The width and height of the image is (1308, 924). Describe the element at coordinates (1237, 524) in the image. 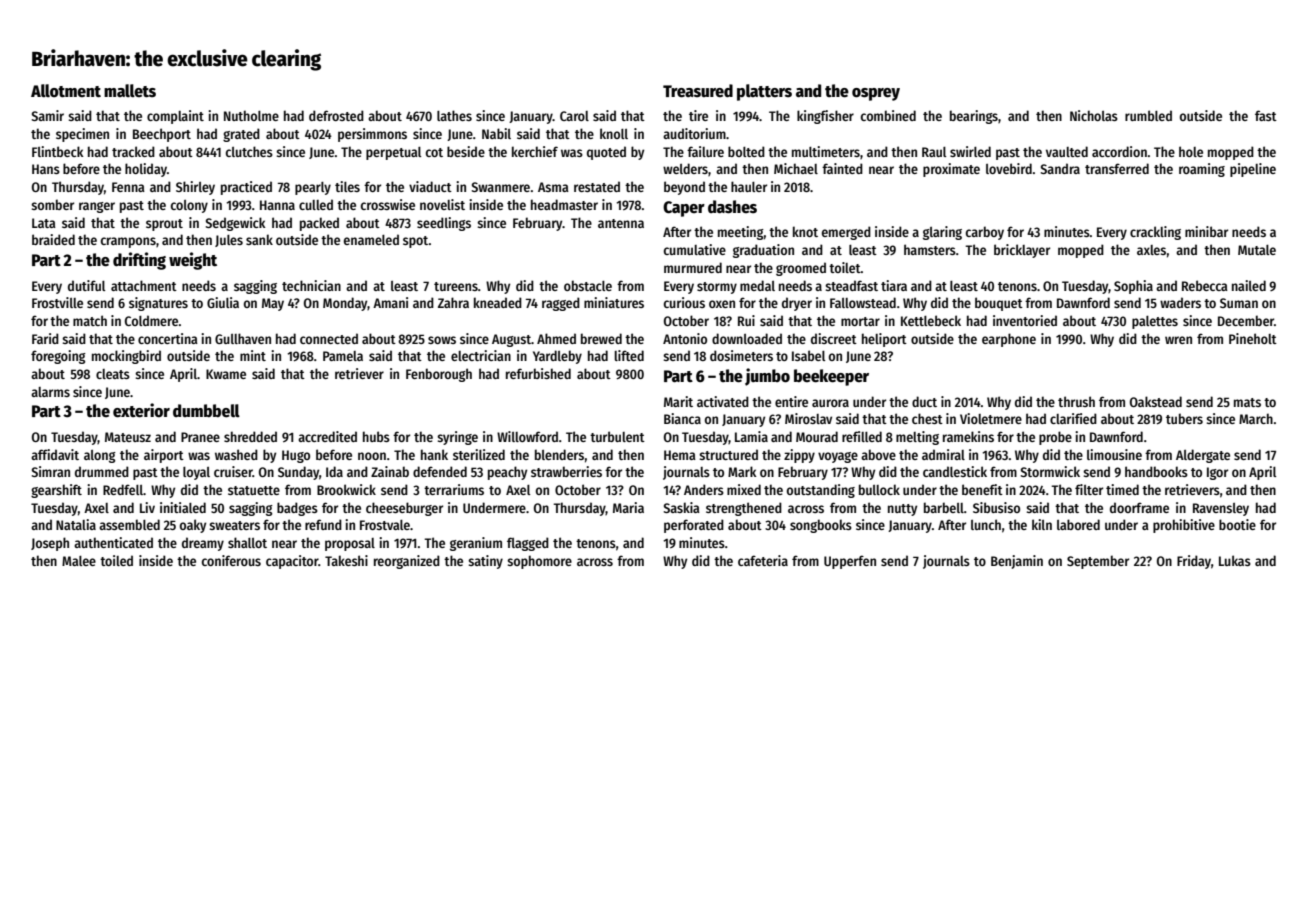

I see `bootie` at that location.
